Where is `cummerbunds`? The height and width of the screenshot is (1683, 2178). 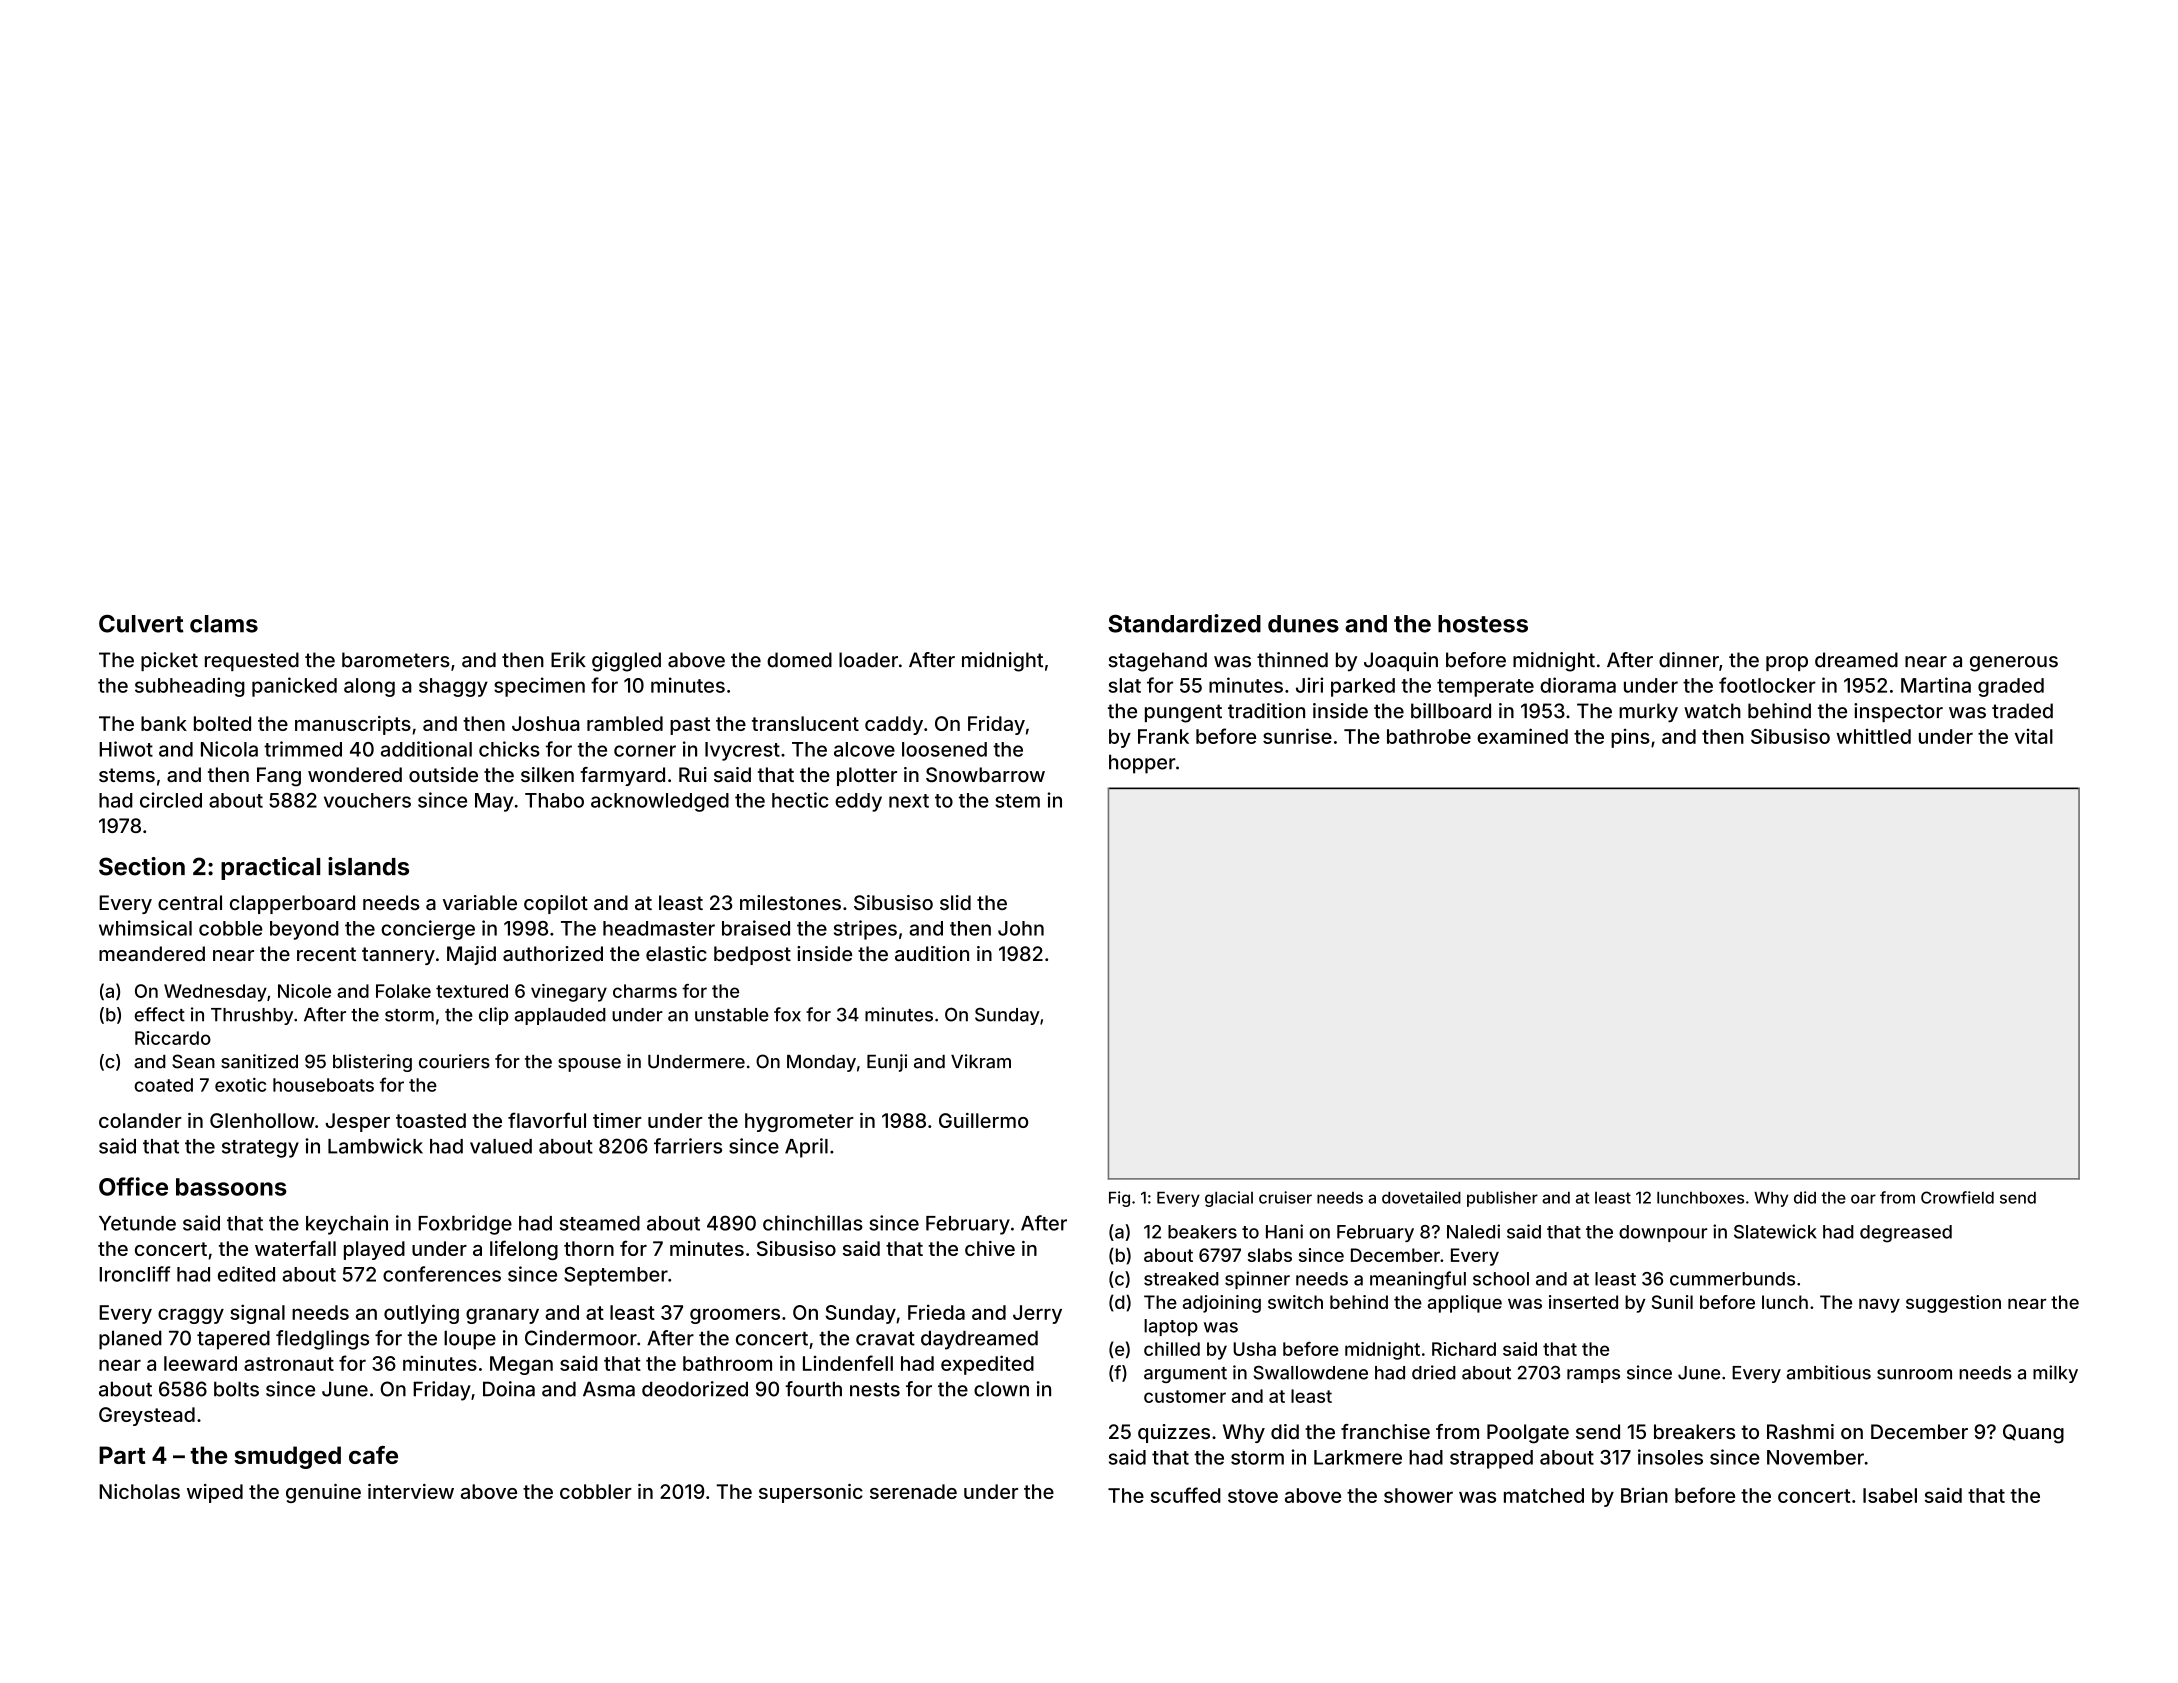 cummerbunds is located at coordinates (1732, 1279).
